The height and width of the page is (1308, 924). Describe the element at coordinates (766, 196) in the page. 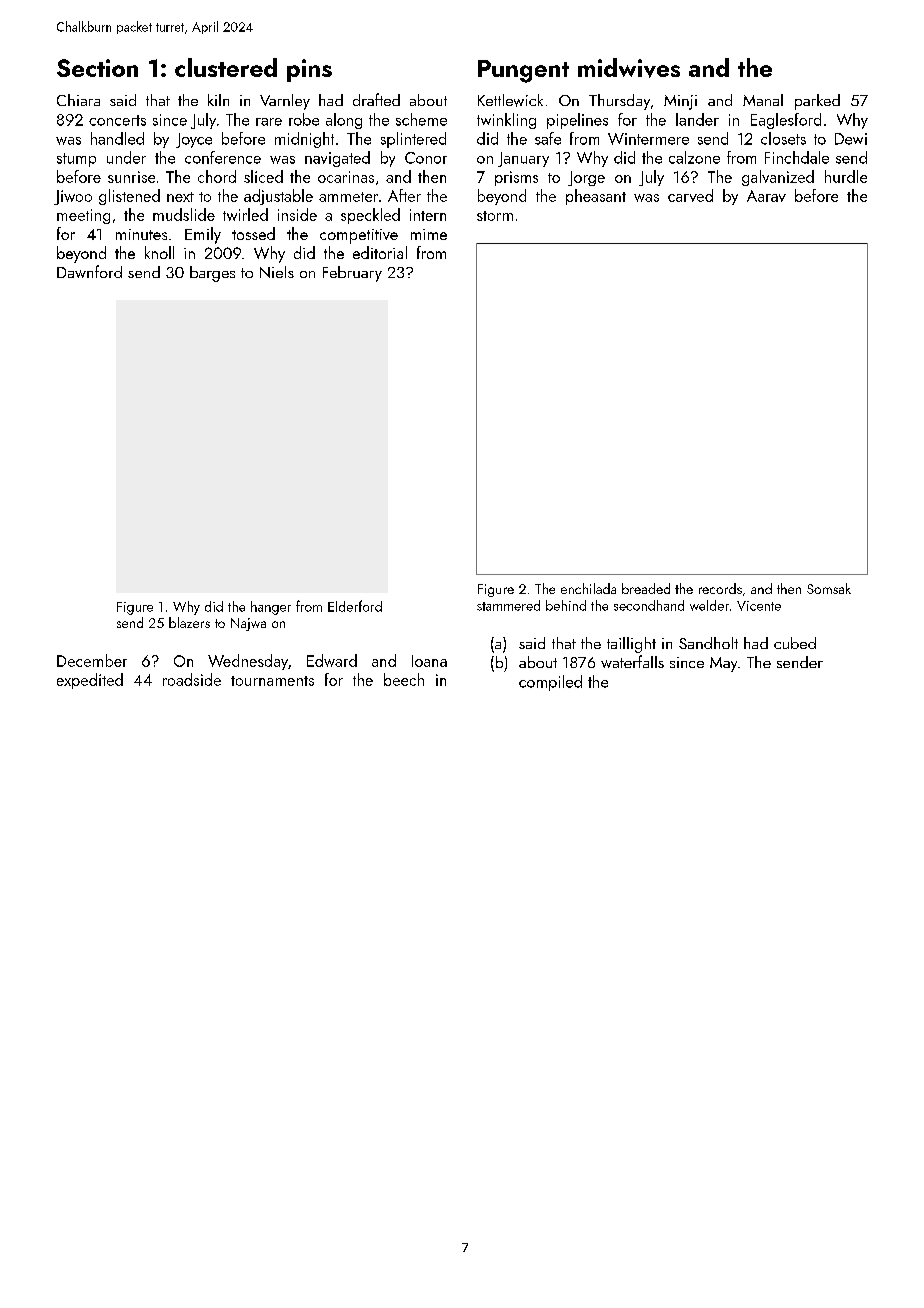

I see `Aarav` at that location.
